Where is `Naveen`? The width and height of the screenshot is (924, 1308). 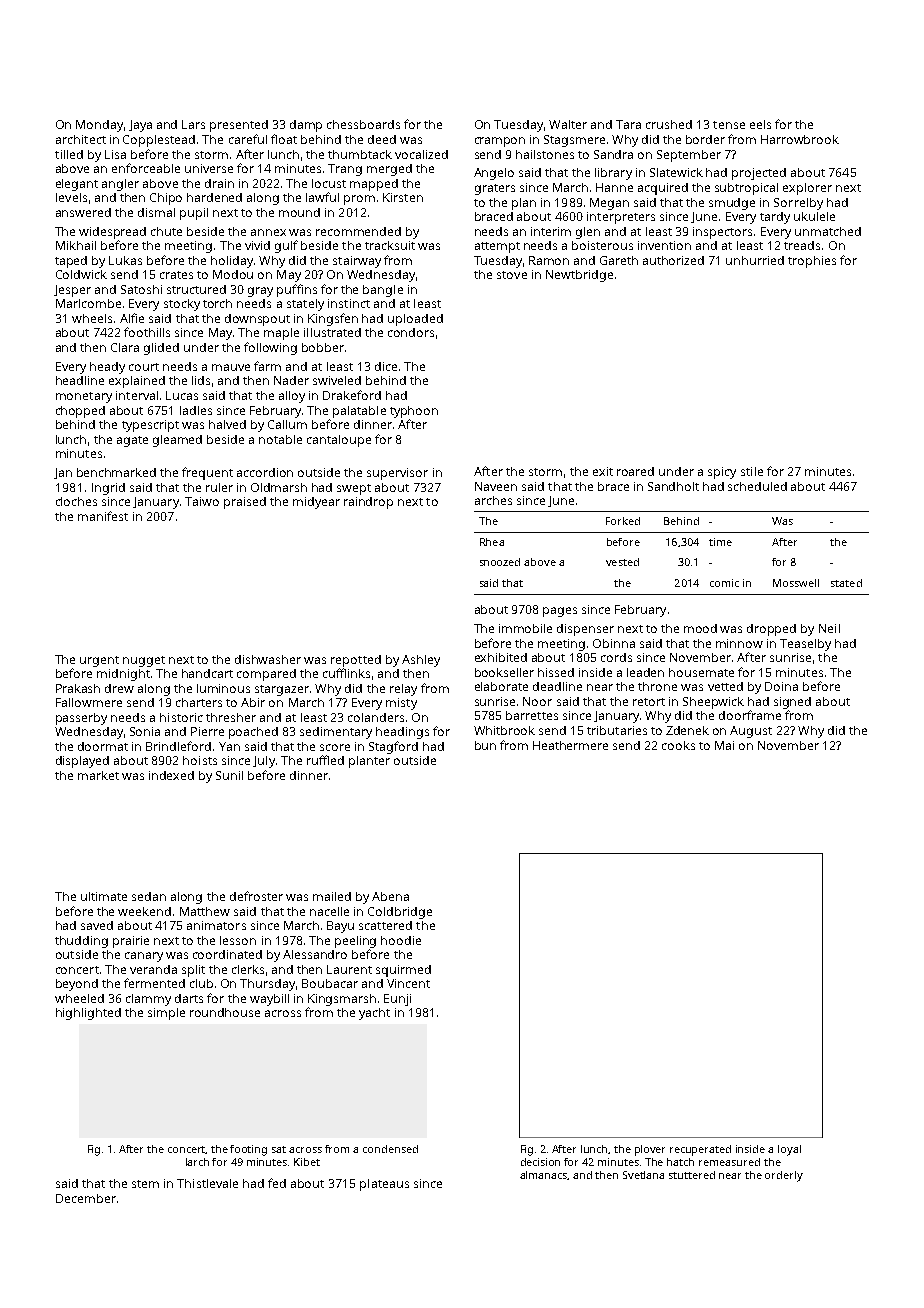 Naveen is located at coordinates (496, 486).
